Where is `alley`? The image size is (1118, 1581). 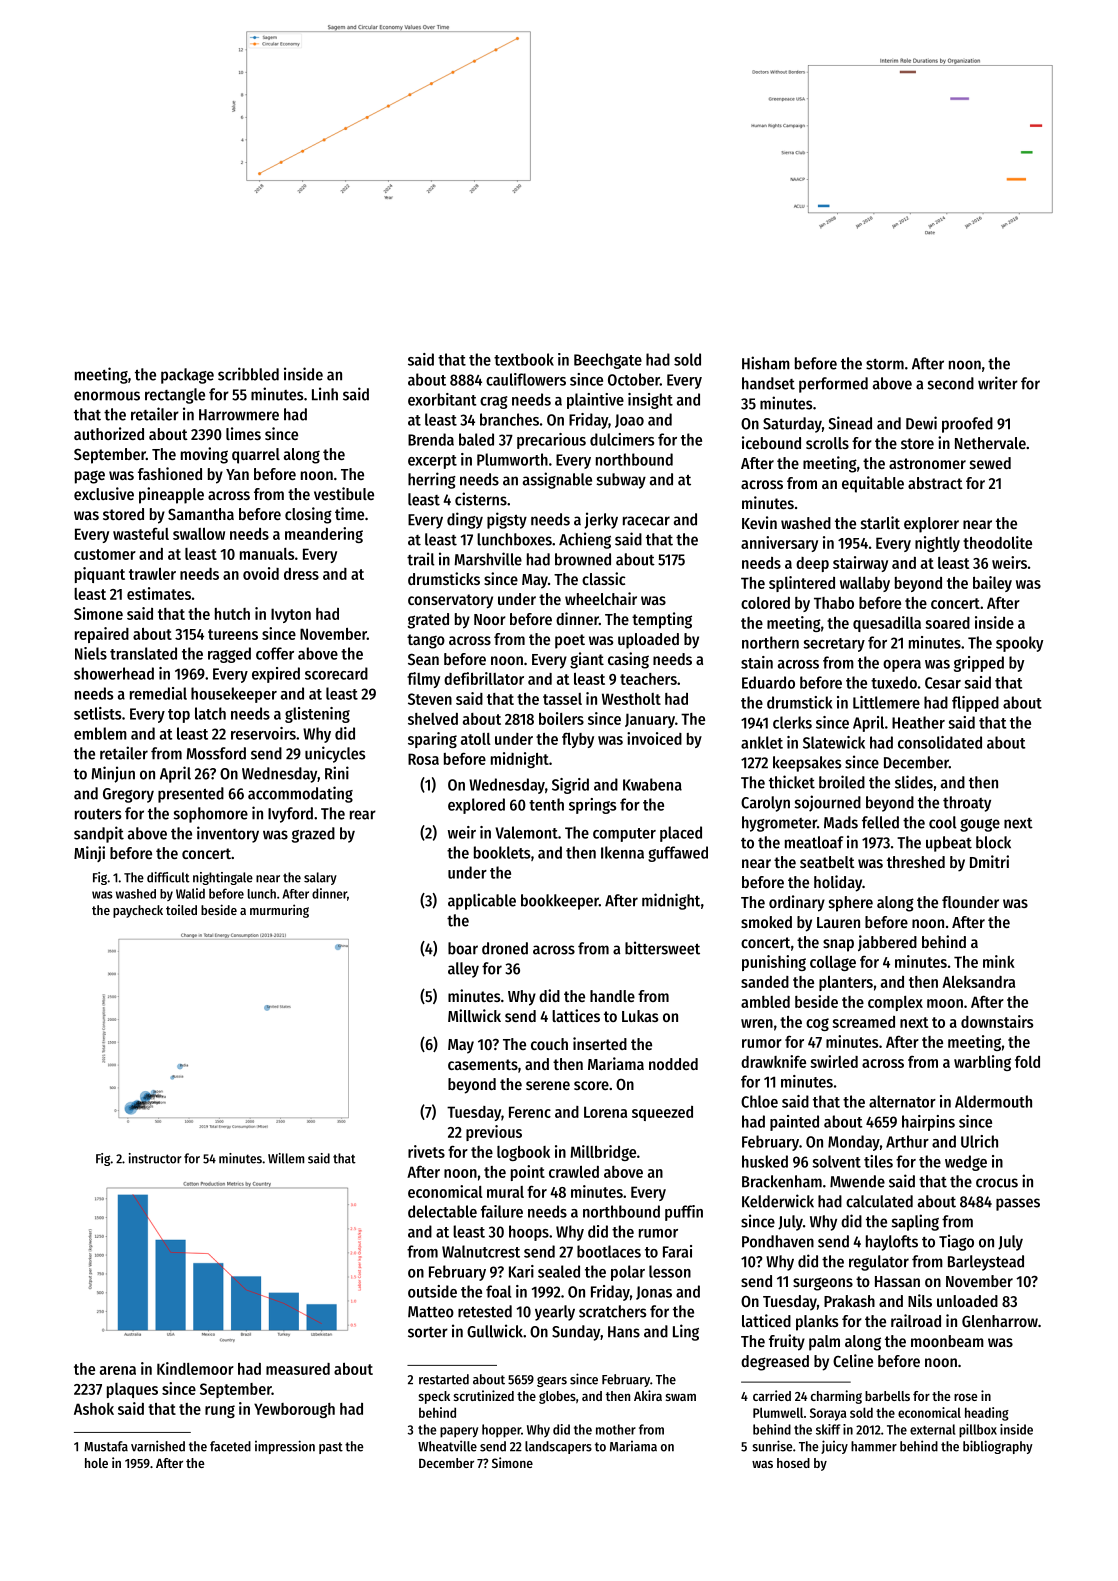 alley is located at coordinates (463, 970).
